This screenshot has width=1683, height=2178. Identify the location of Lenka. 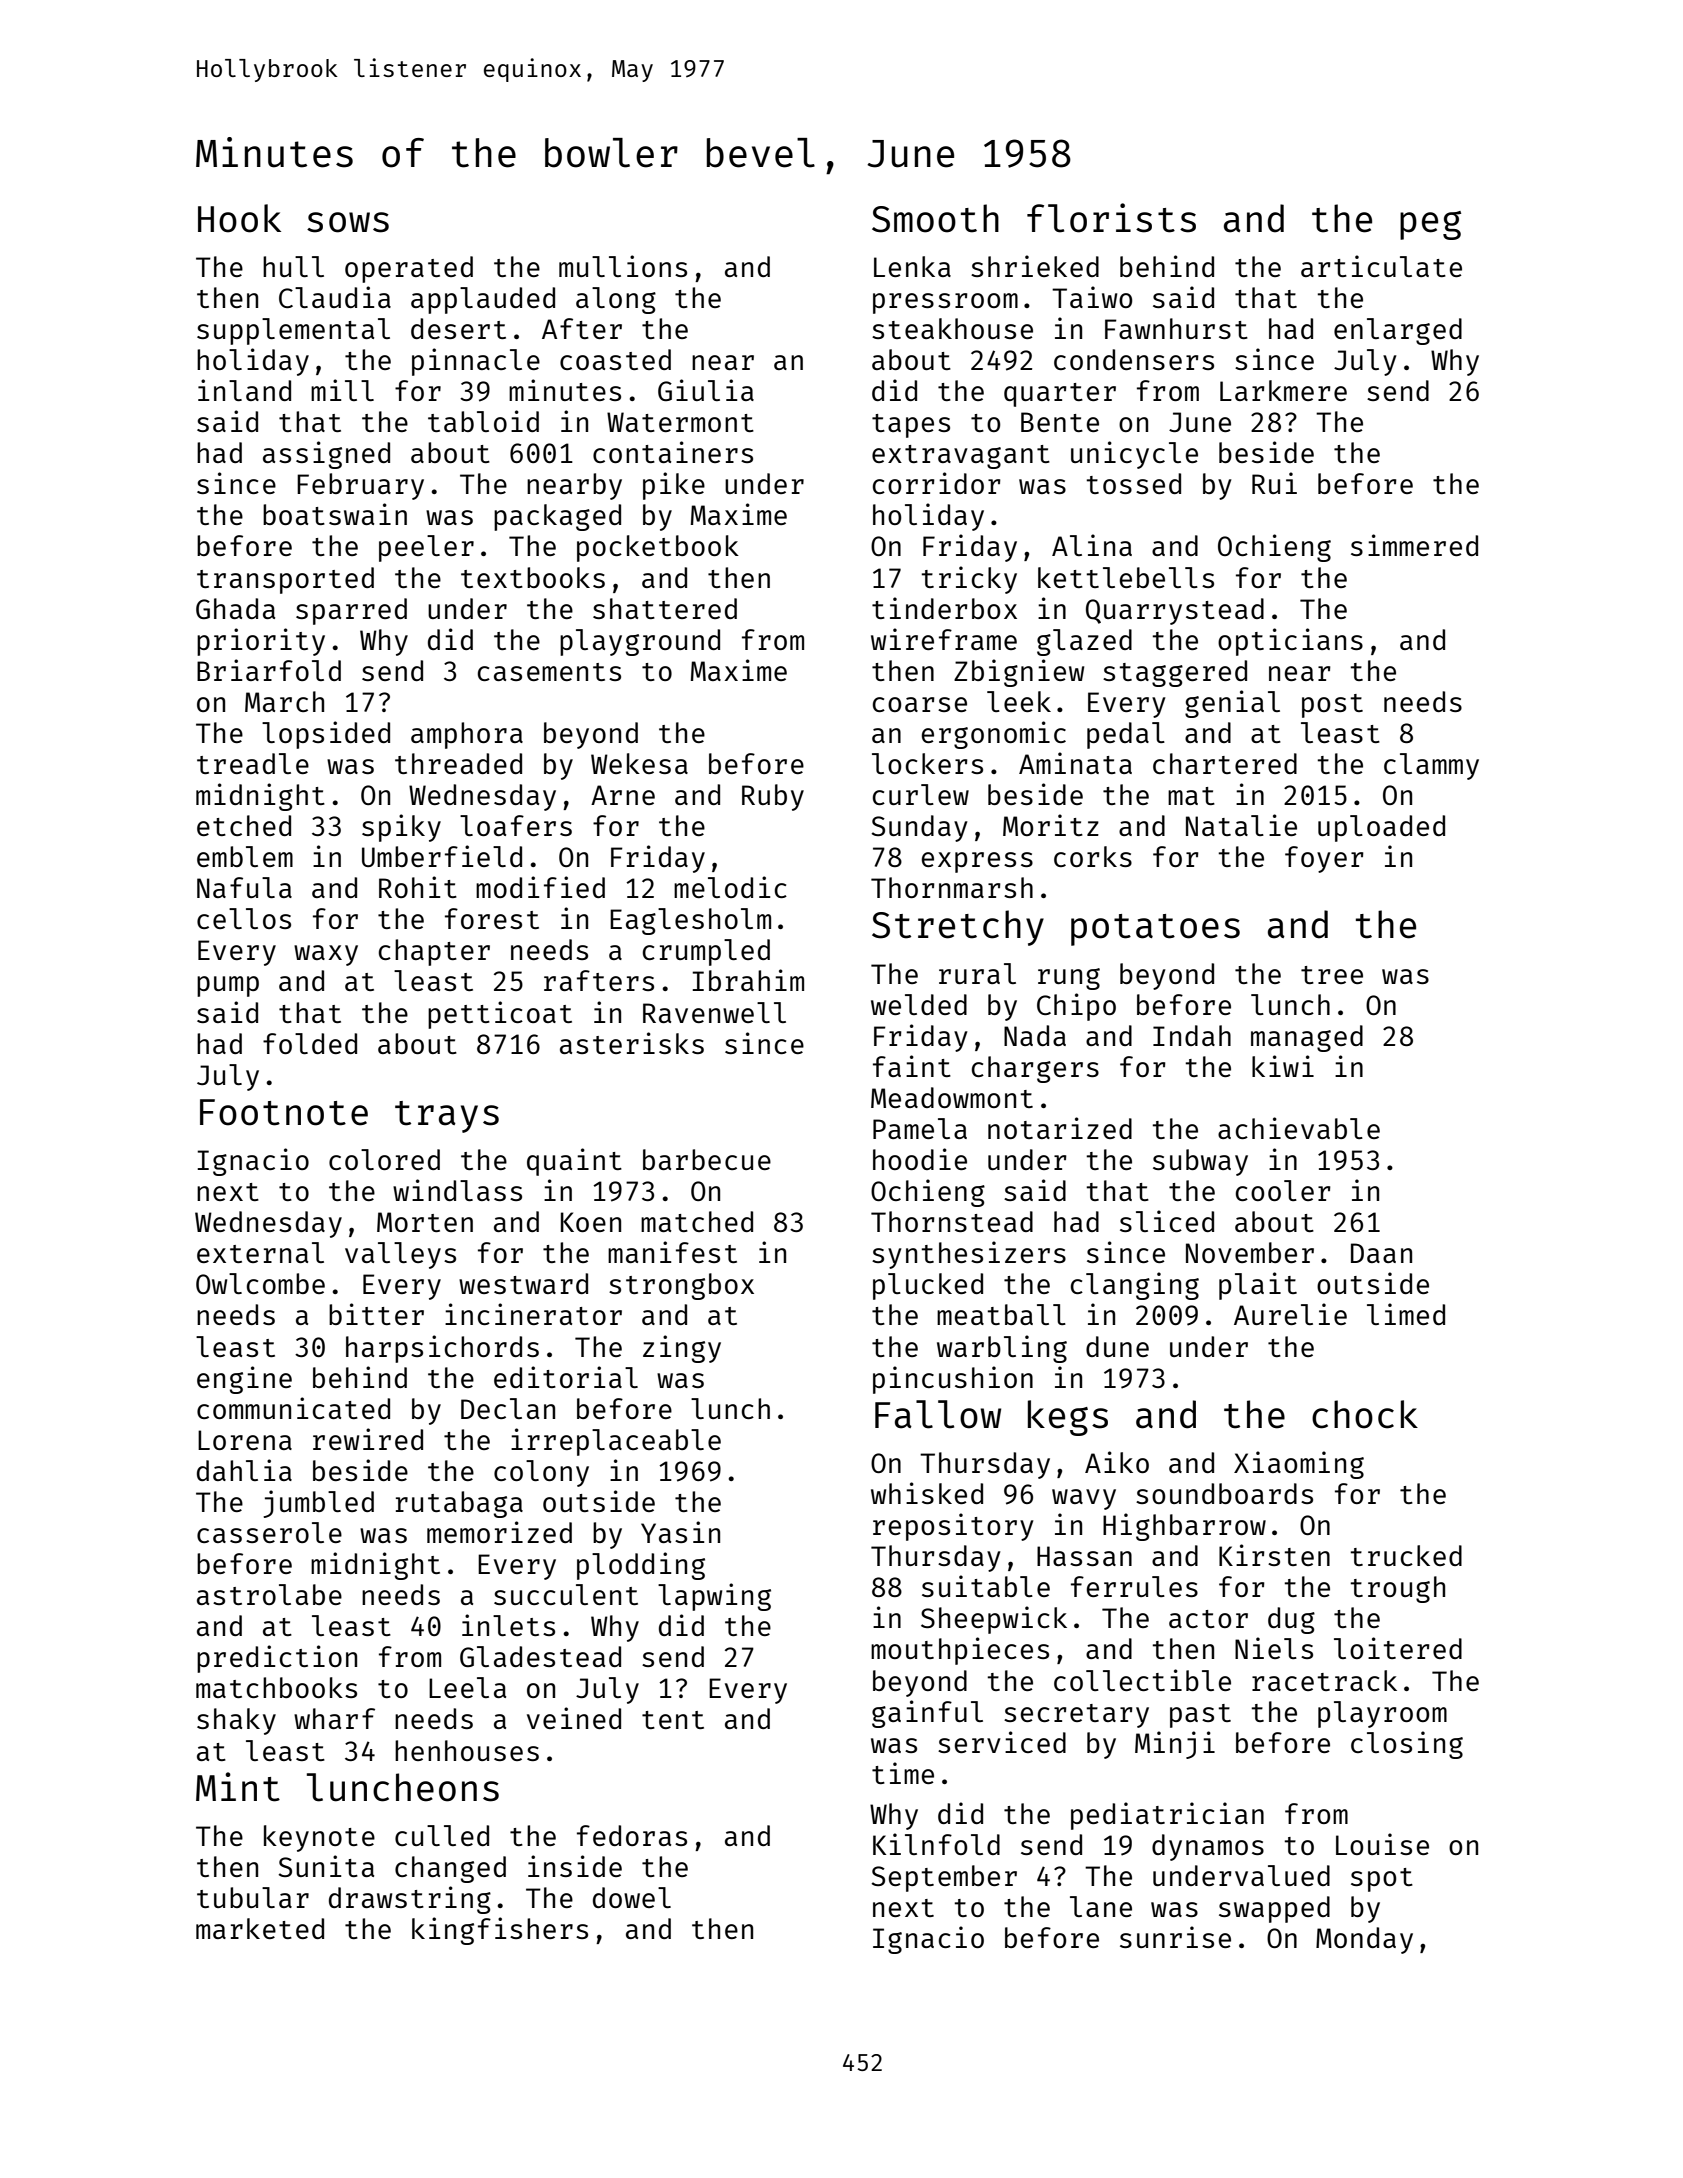
(912, 266).
